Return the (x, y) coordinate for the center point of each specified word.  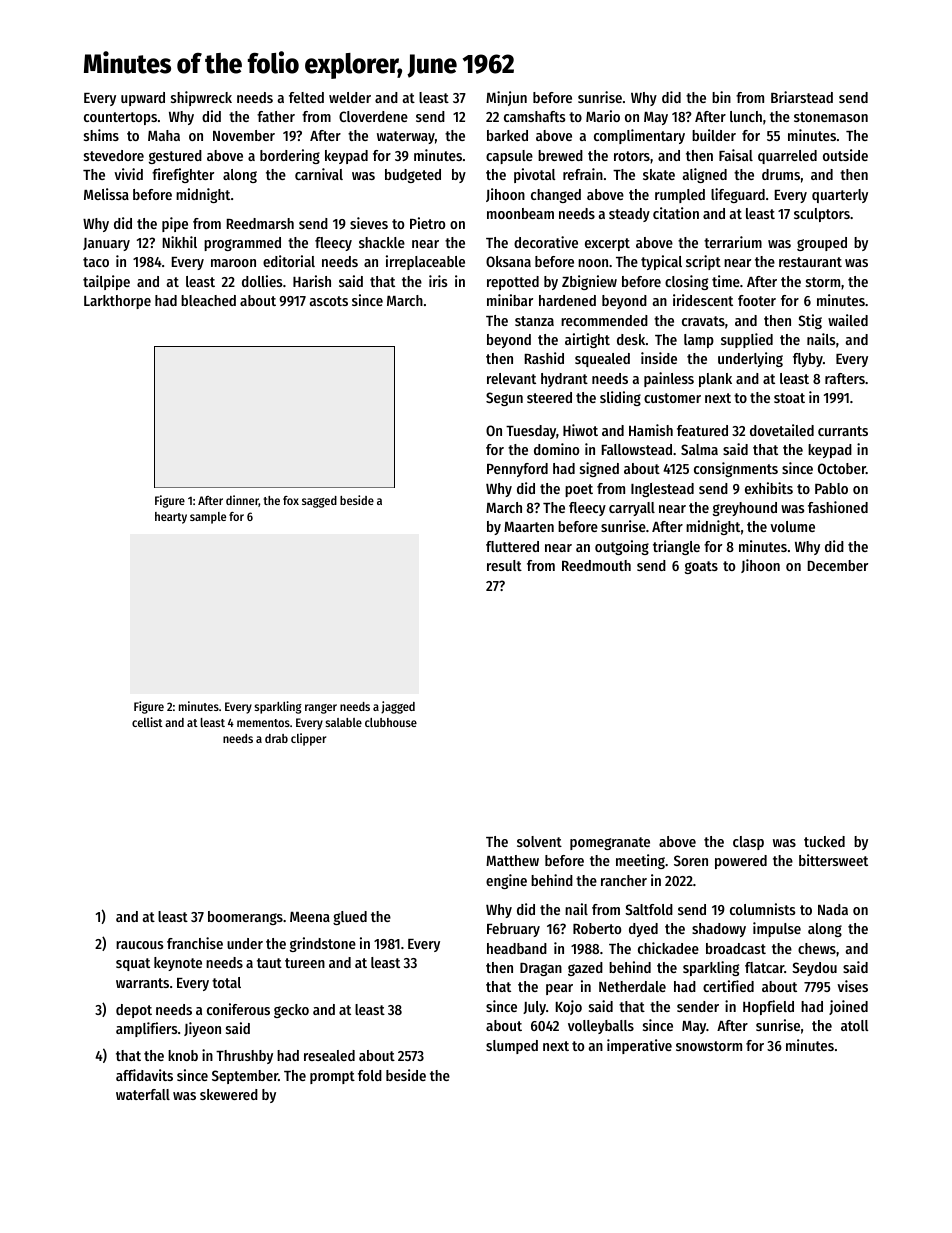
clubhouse (391, 722)
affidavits (144, 1075)
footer (757, 300)
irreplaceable (425, 262)
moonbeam (520, 213)
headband (517, 948)
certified (728, 986)
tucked (824, 841)
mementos (263, 723)
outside (845, 155)
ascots (329, 301)
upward (143, 99)
